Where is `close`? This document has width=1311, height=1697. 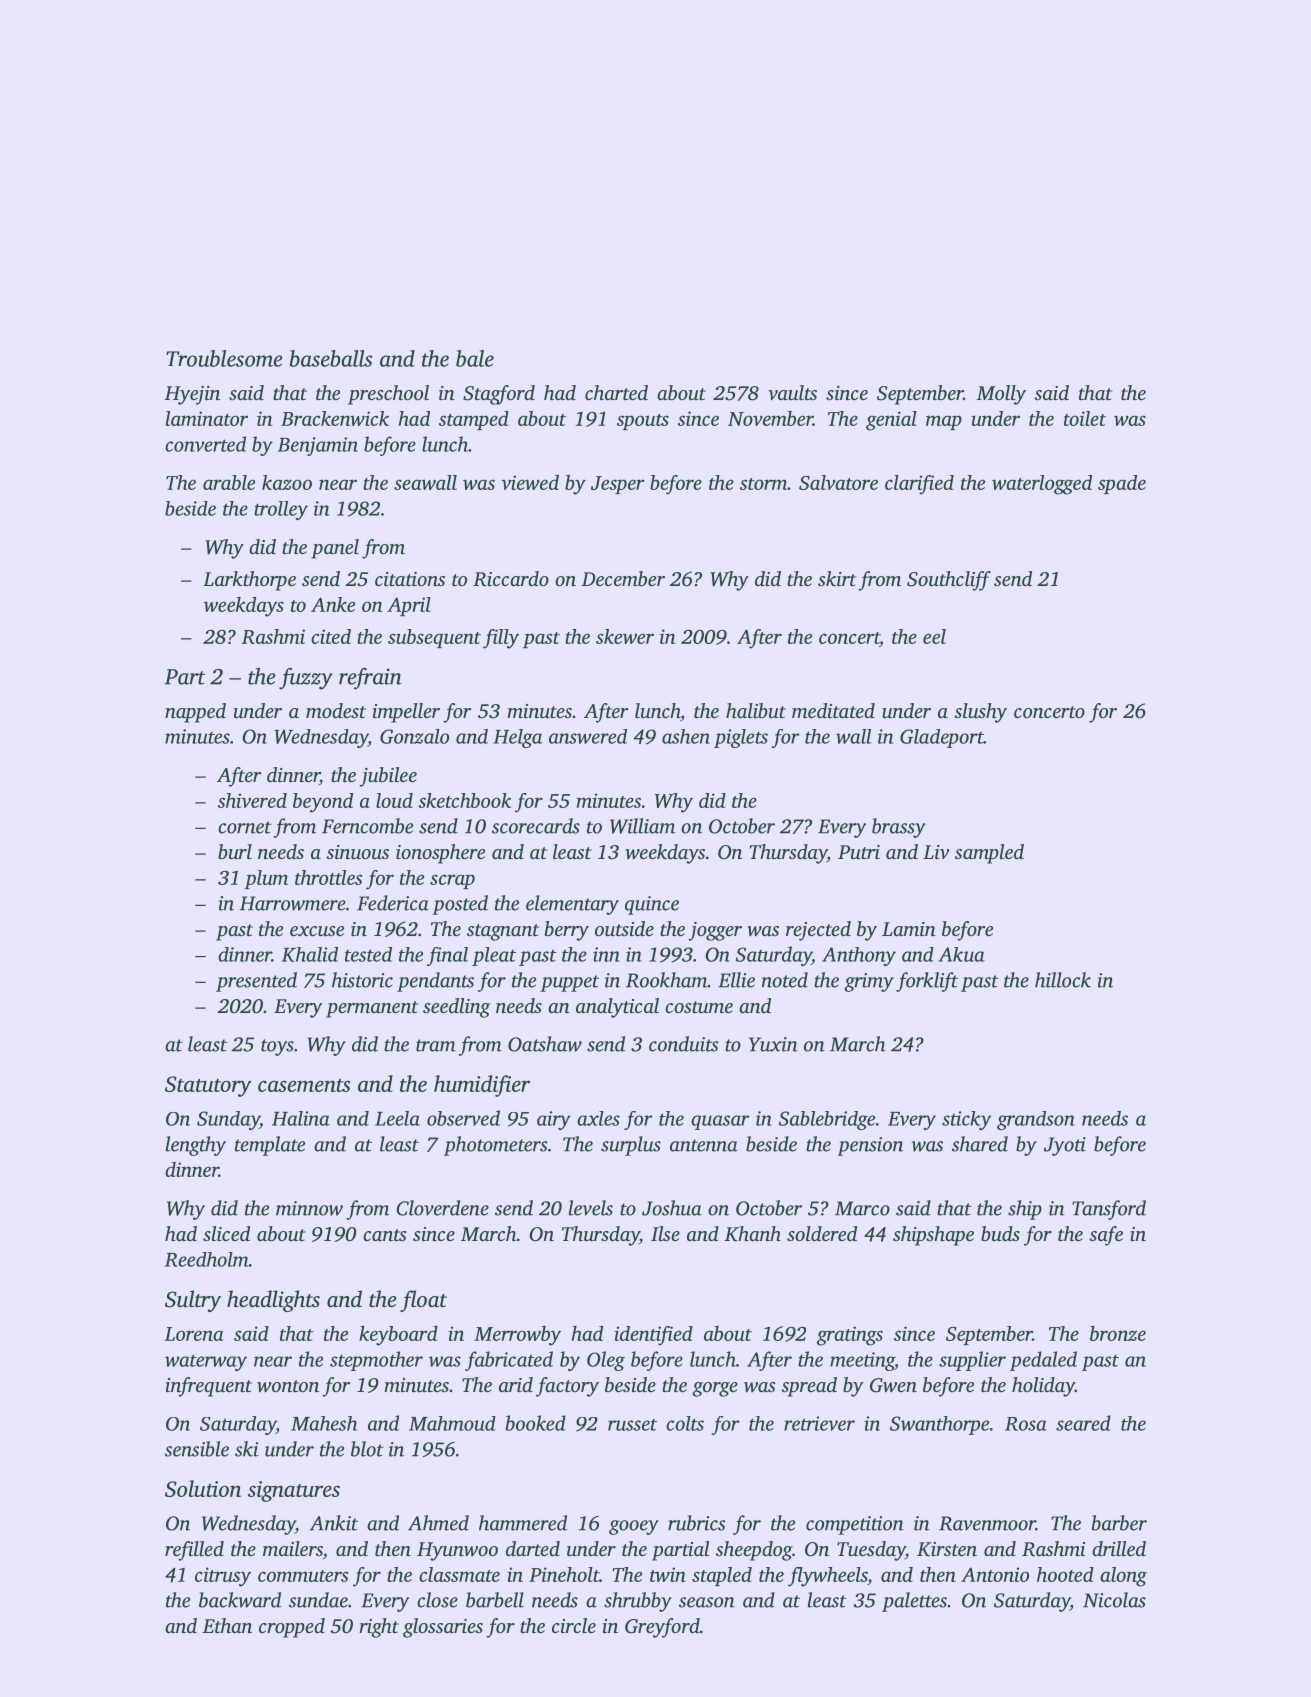 close is located at coordinates (437, 1600).
